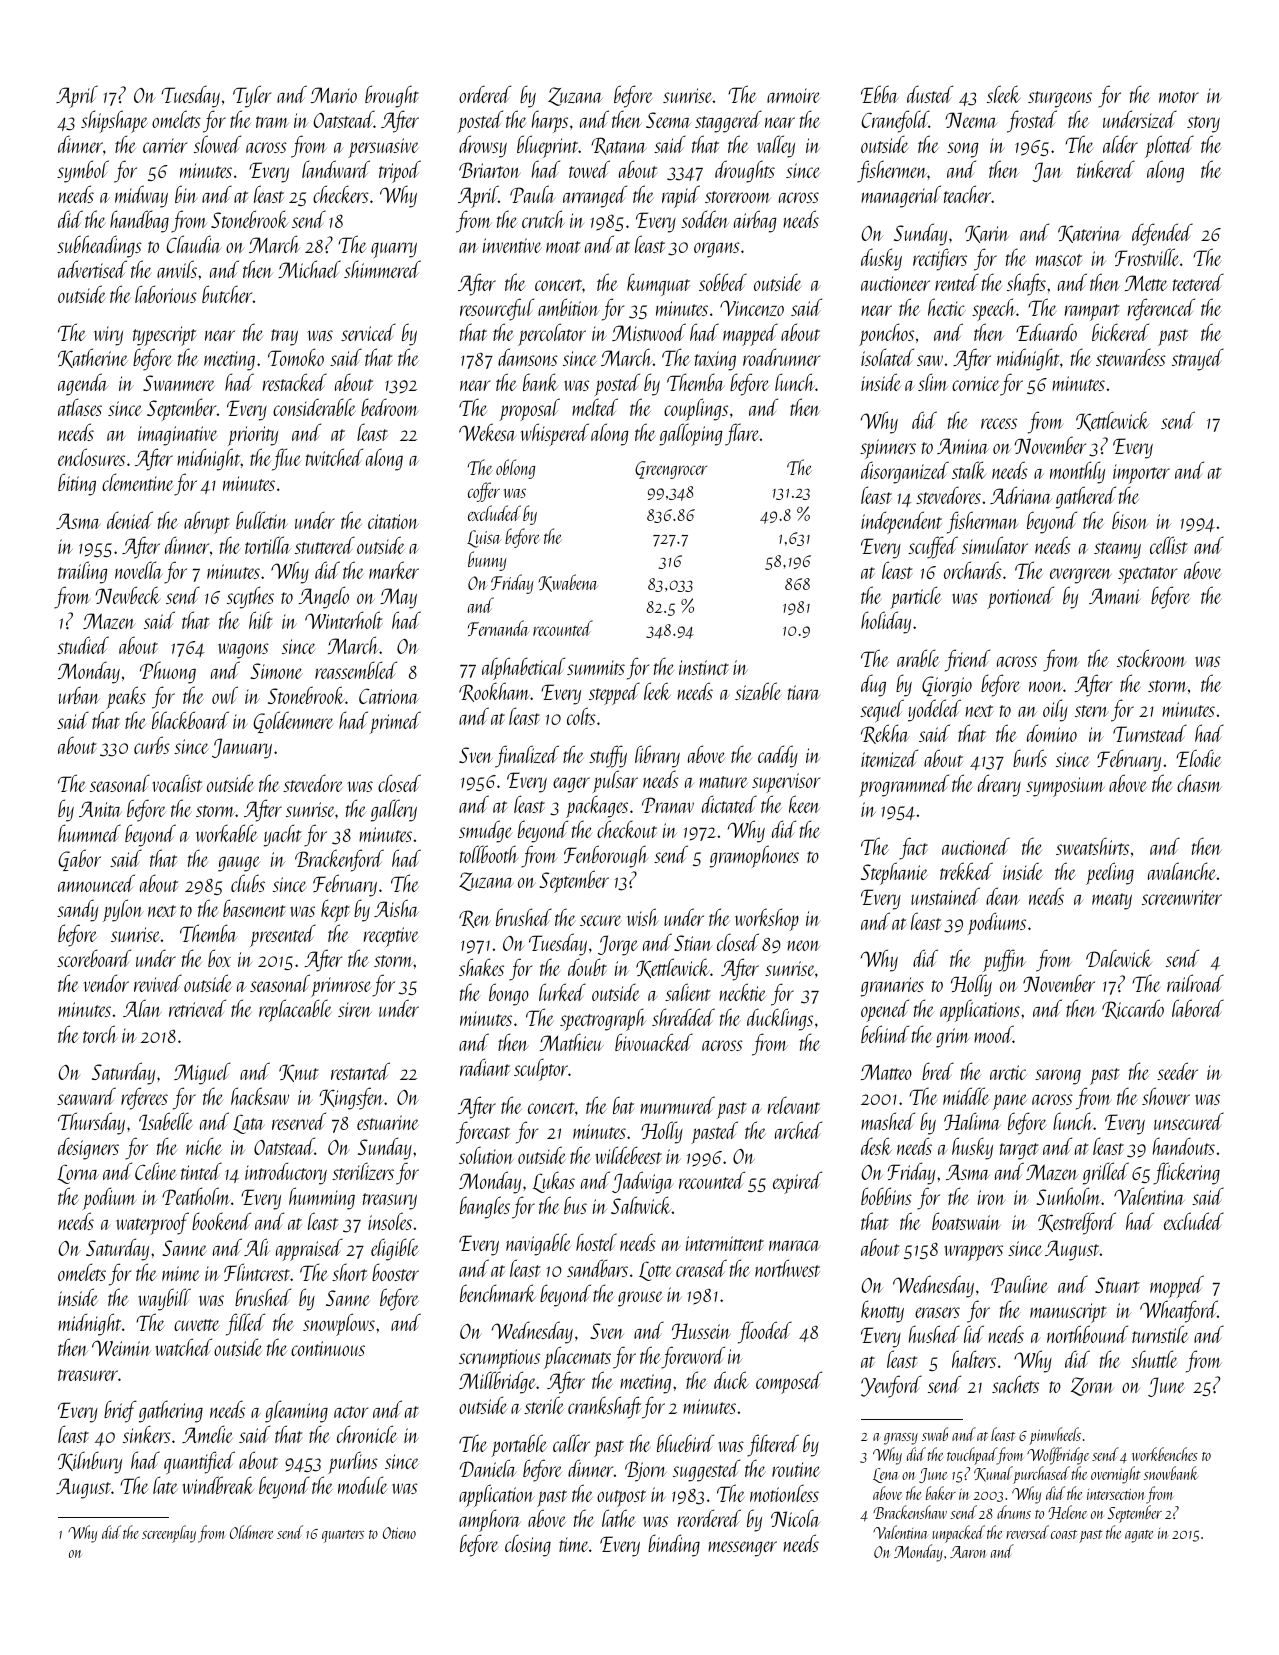 The image size is (1279, 1655). Describe the element at coordinates (1198, 758) in the screenshot. I see `Elodie` at that location.
